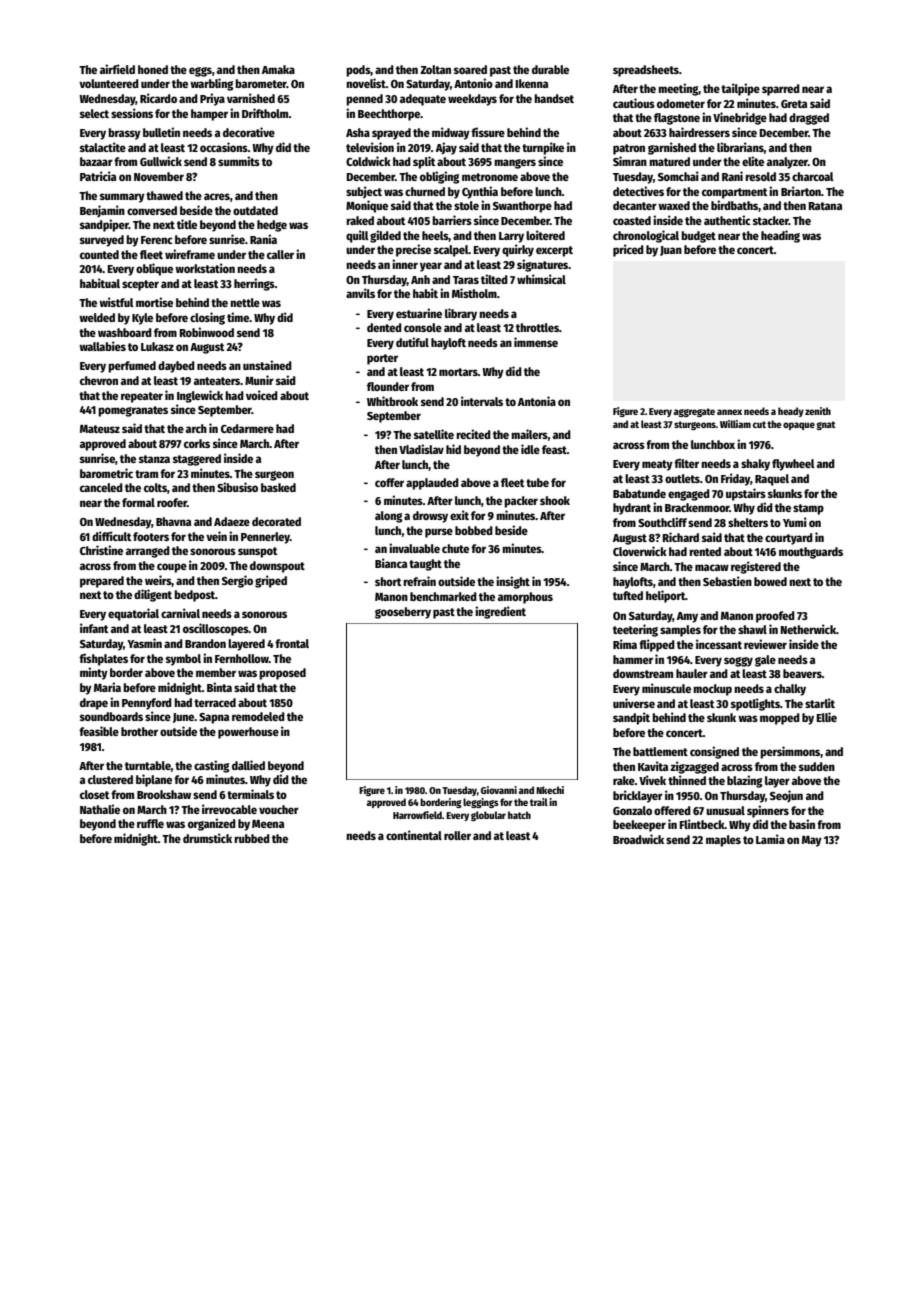  What do you see at coordinates (207, 318) in the screenshot?
I see `closing` at bounding box center [207, 318].
